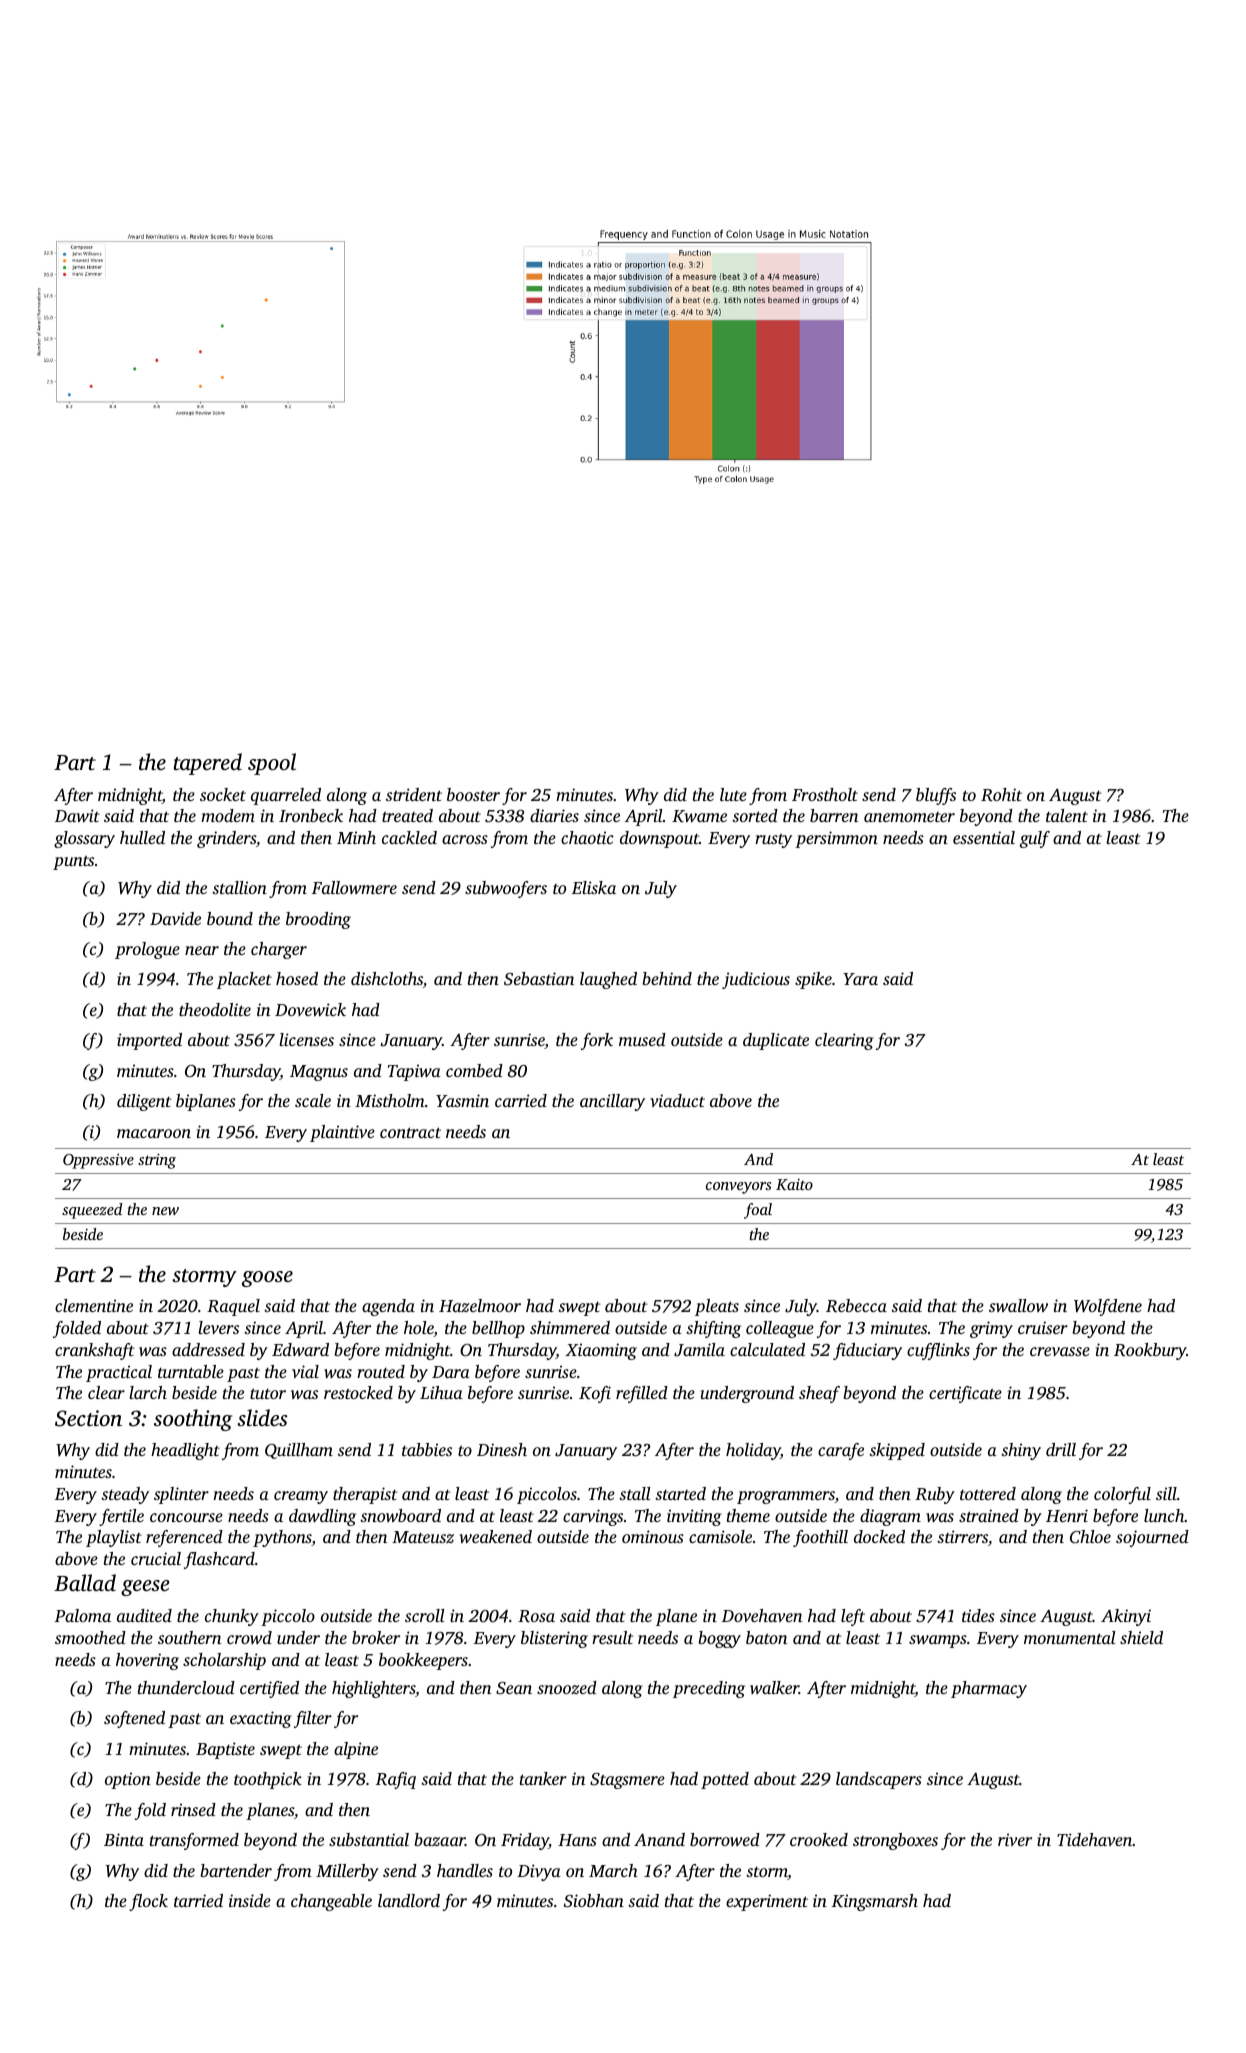 This document has height=2053, width=1246. Describe the element at coordinates (419, 1329) in the document. I see `hole` at that location.
